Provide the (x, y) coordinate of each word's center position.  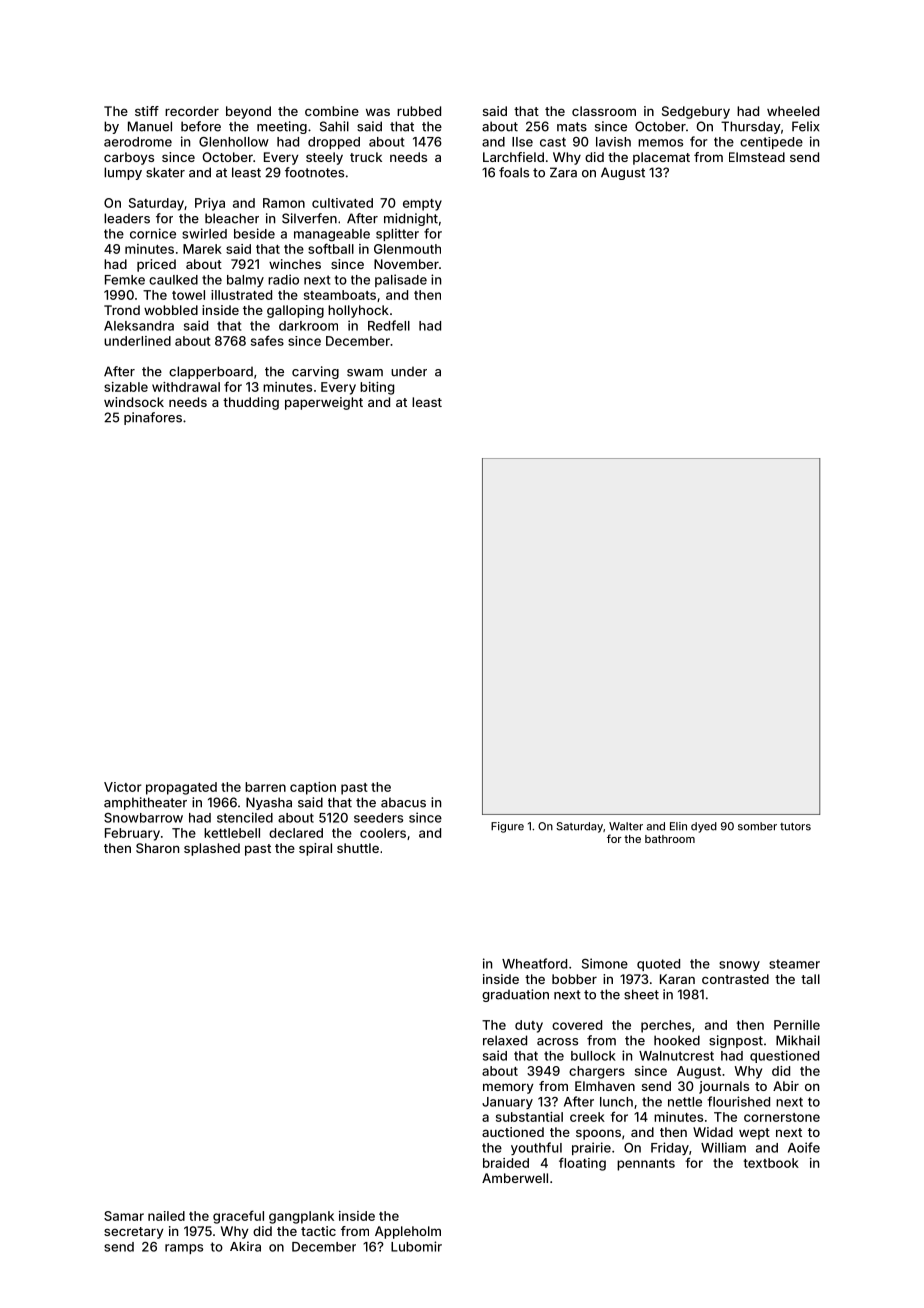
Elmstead (757, 157)
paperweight (324, 403)
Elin (678, 826)
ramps (184, 1249)
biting (377, 388)
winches (295, 264)
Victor (123, 787)
